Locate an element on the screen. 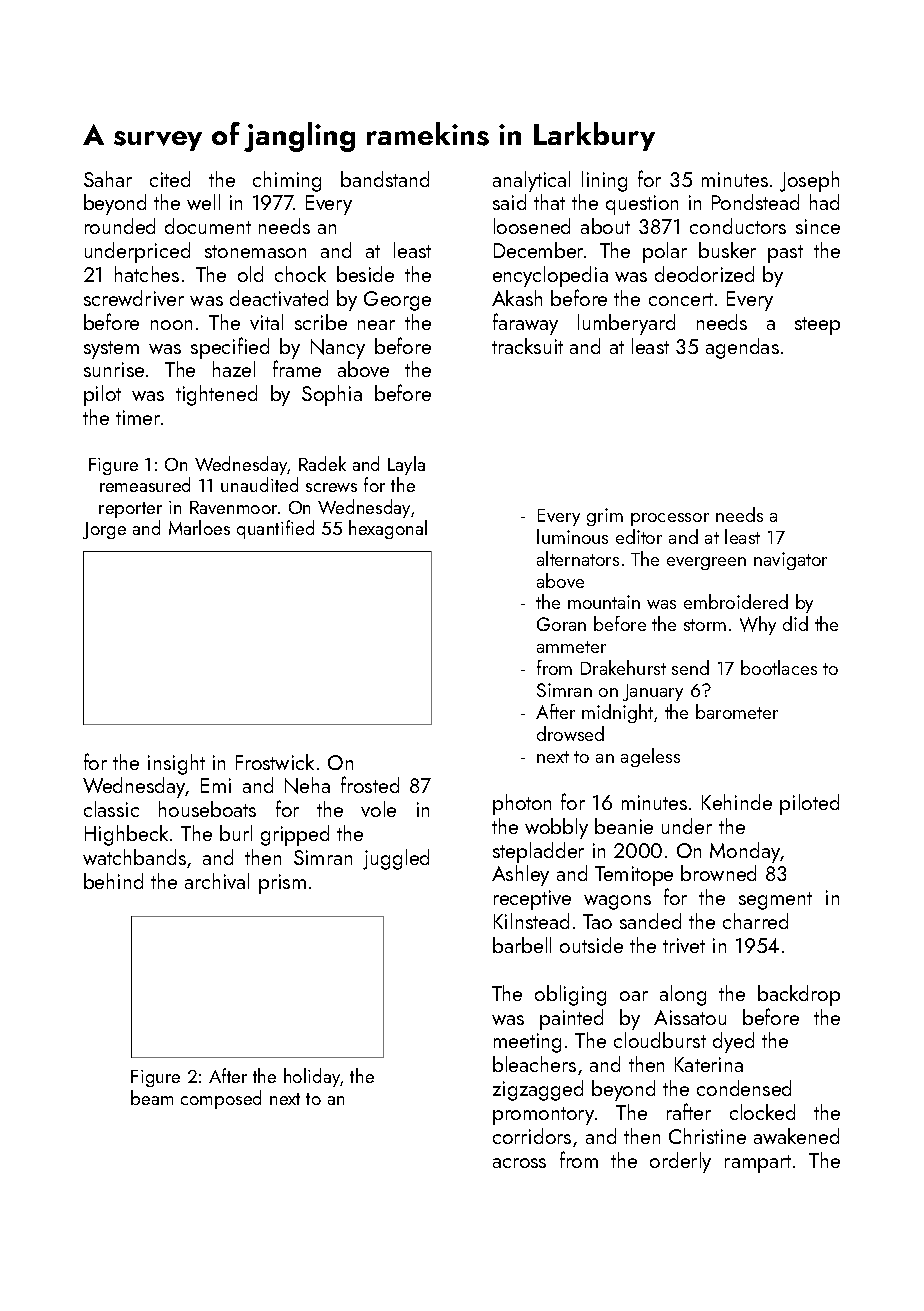 This screenshot has width=924, height=1311. processor is located at coordinates (670, 519).
